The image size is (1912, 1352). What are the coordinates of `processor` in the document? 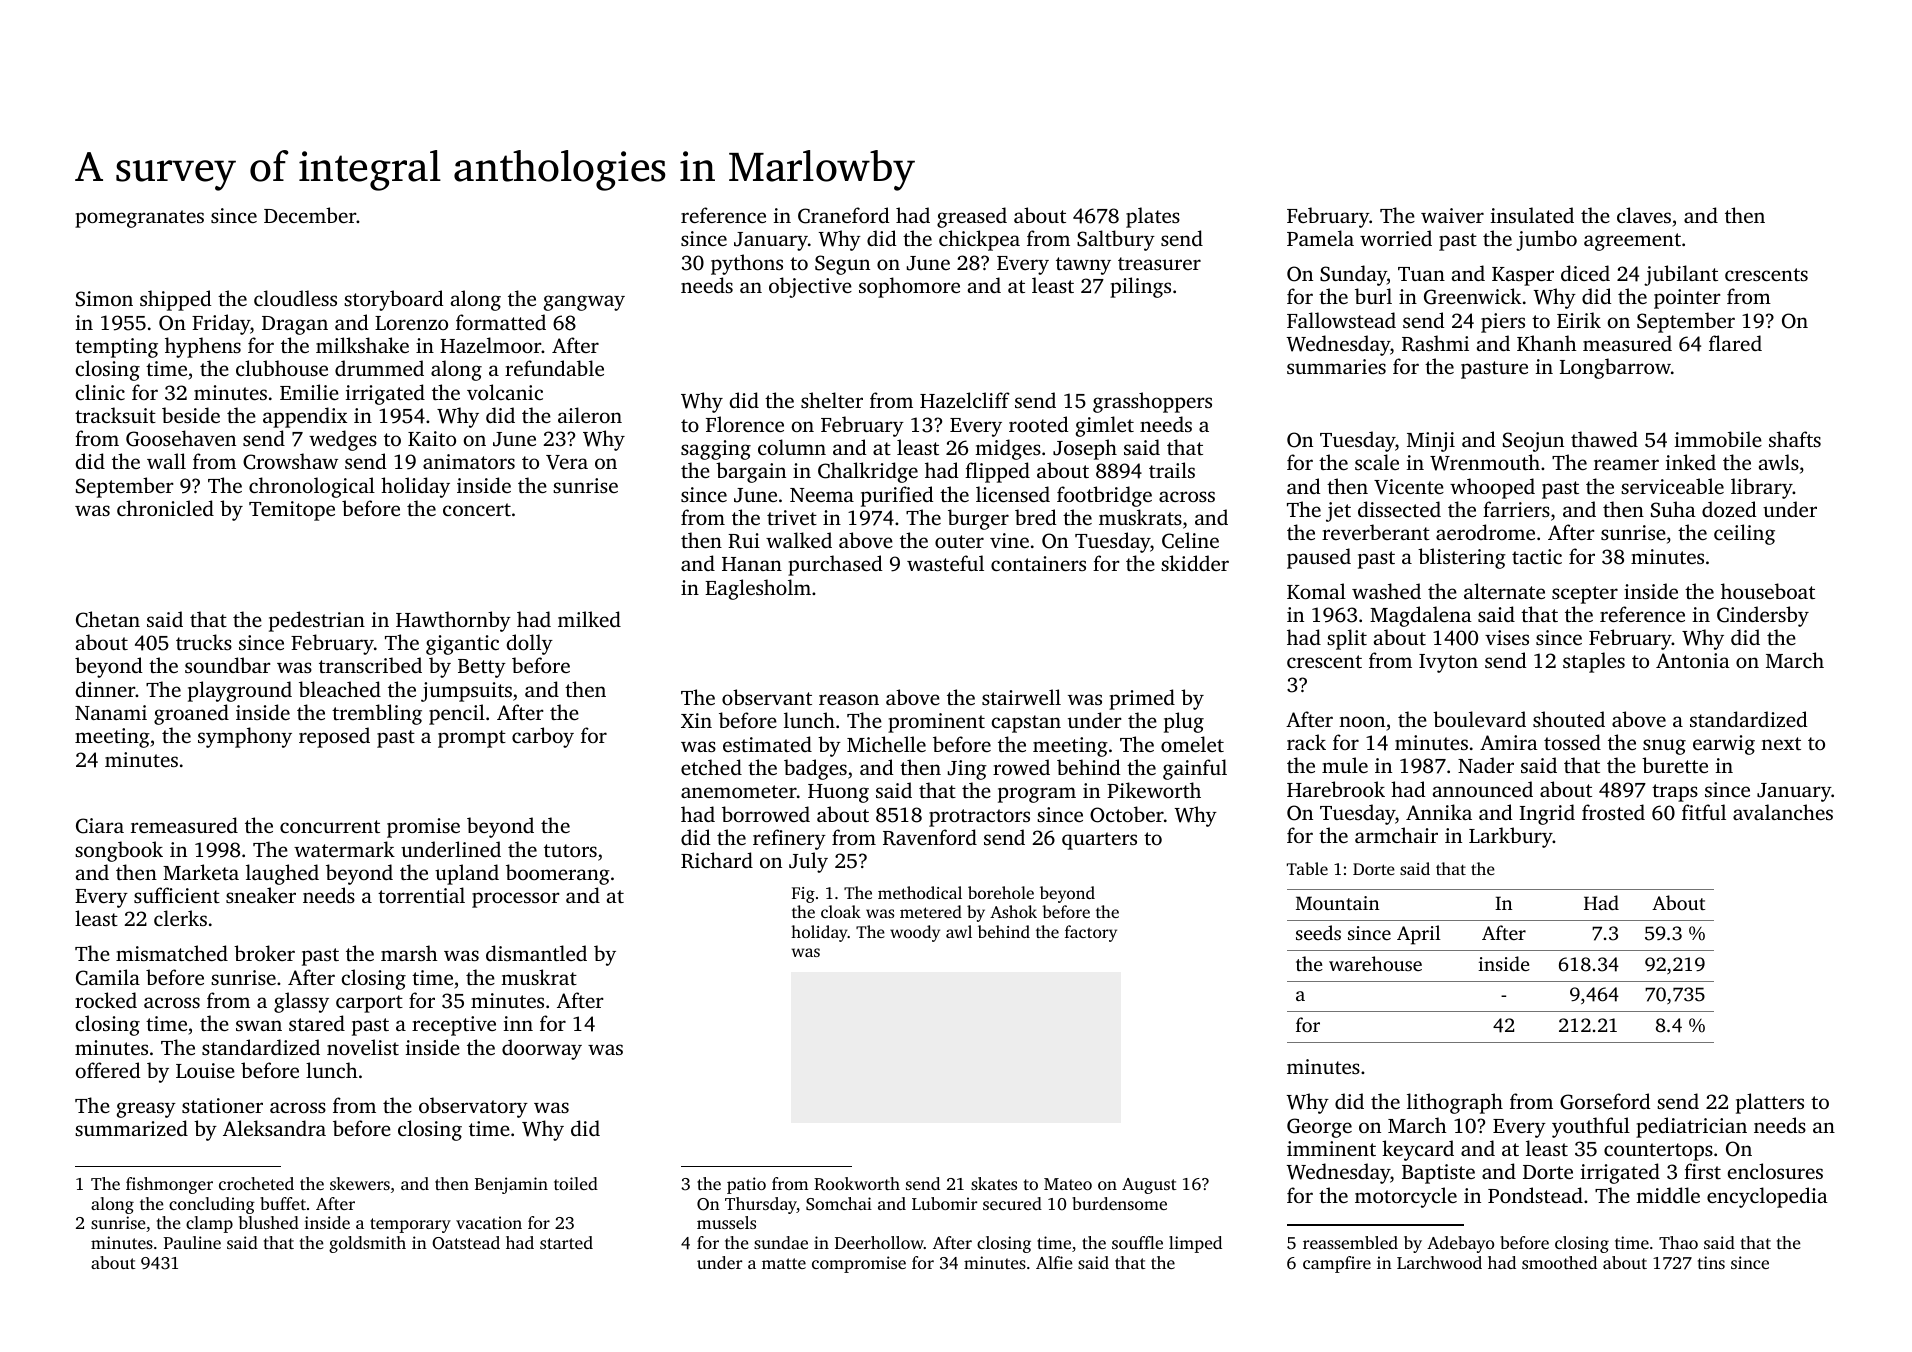 It's located at (516, 900).
